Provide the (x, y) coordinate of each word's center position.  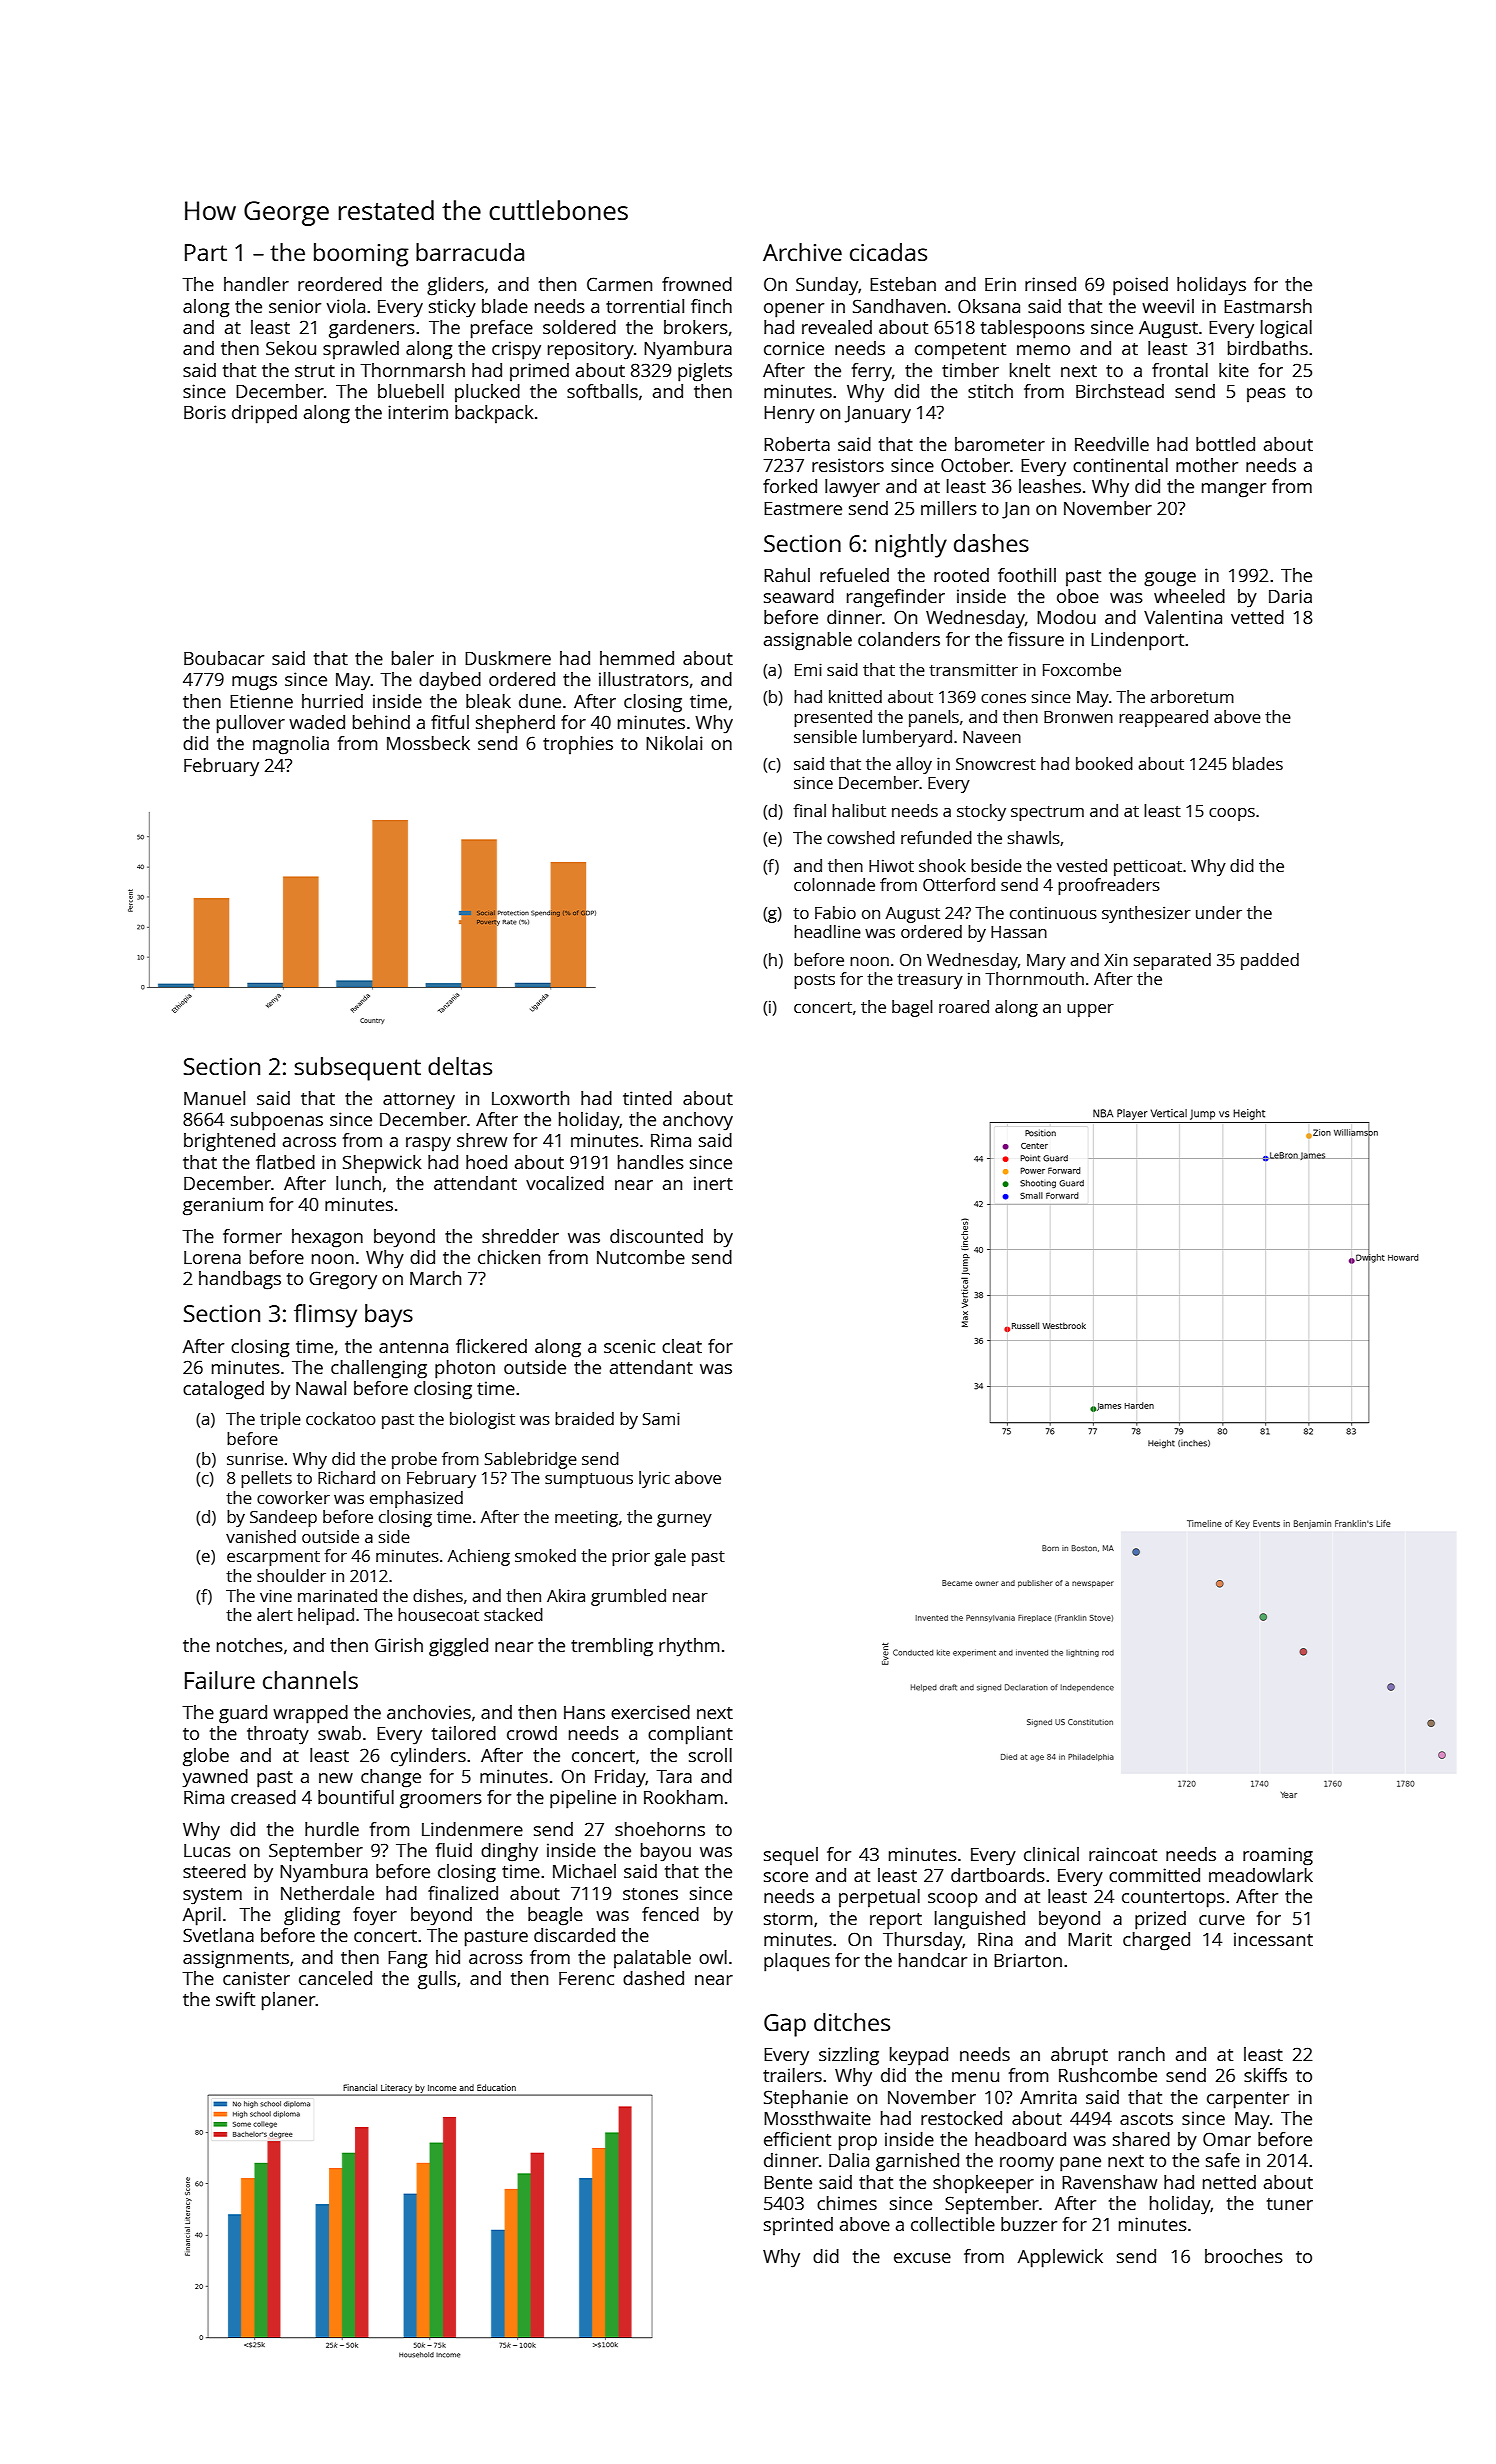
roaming (1278, 1856)
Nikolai (674, 743)
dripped (264, 414)
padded (1270, 961)
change (391, 1778)
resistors (848, 465)
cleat (682, 1346)
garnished (917, 2162)
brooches (1244, 2256)
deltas (460, 1066)
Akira (566, 1595)
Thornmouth (1034, 978)
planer (289, 2001)
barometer (1000, 444)
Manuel (214, 1098)
